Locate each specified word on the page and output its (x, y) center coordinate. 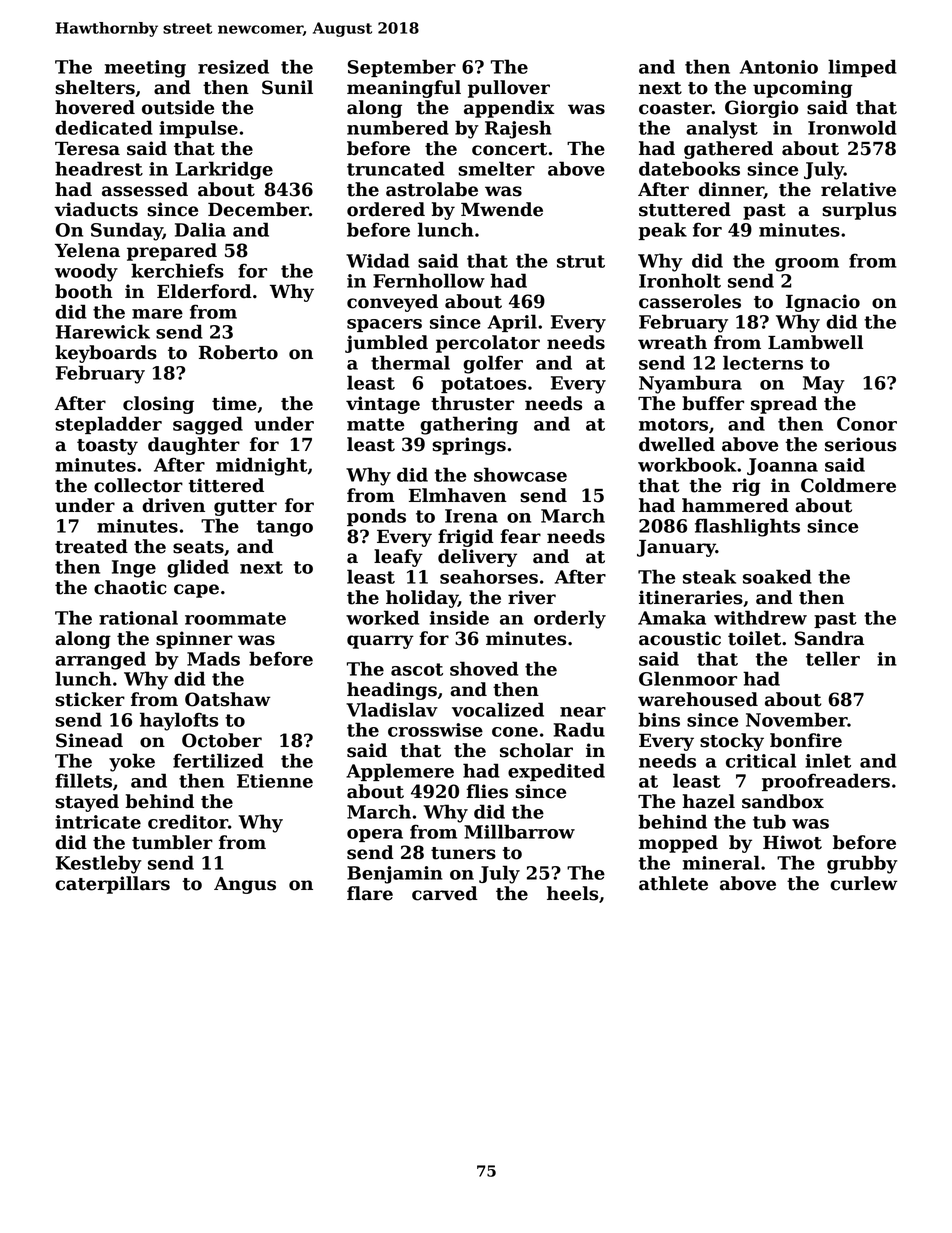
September (402, 68)
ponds (376, 517)
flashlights (747, 527)
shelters (95, 87)
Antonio (779, 67)
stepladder (108, 425)
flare (370, 893)
